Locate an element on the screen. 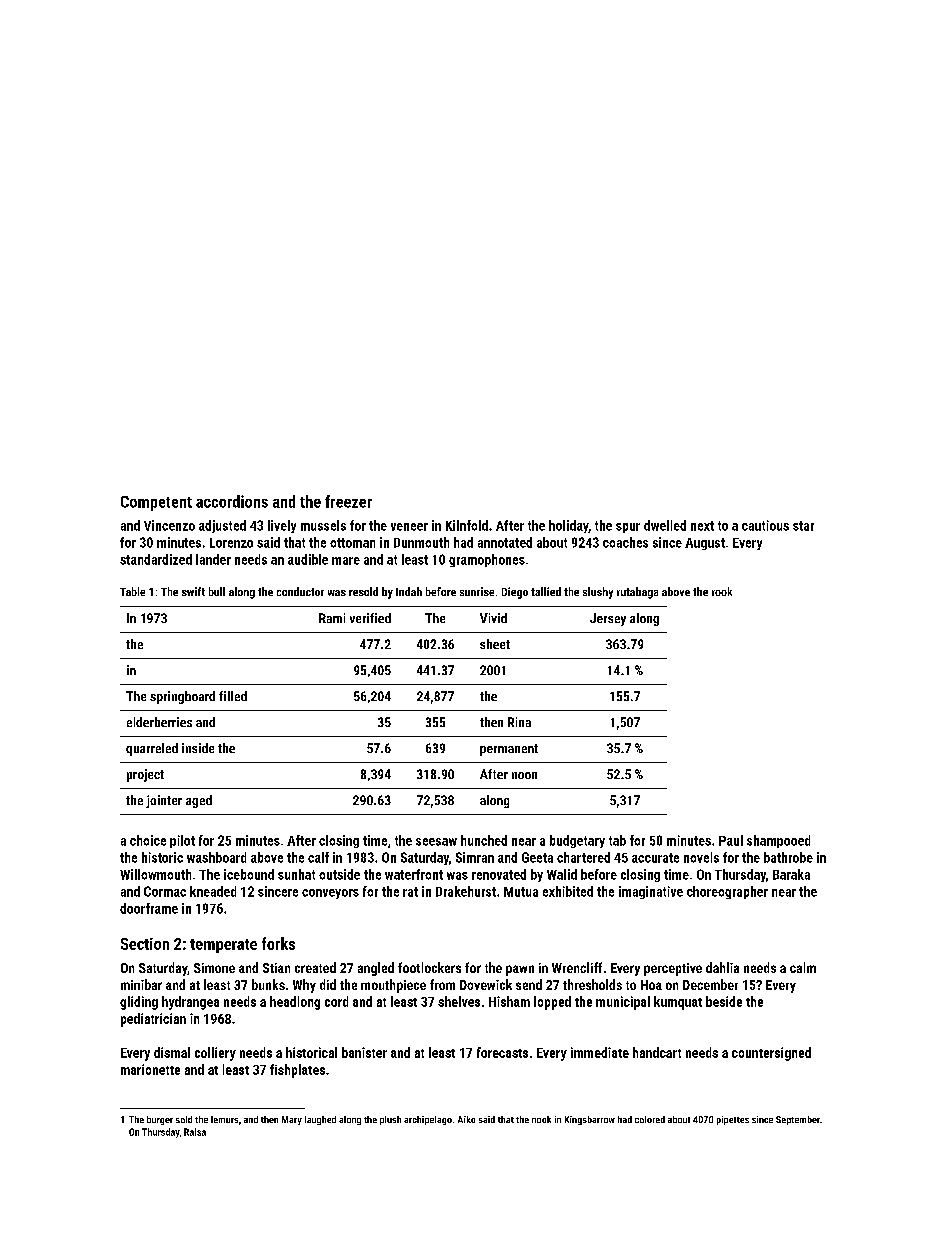 Image resolution: width=952 pixels, height=1233 pixels. washboard is located at coordinates (216, 857).
